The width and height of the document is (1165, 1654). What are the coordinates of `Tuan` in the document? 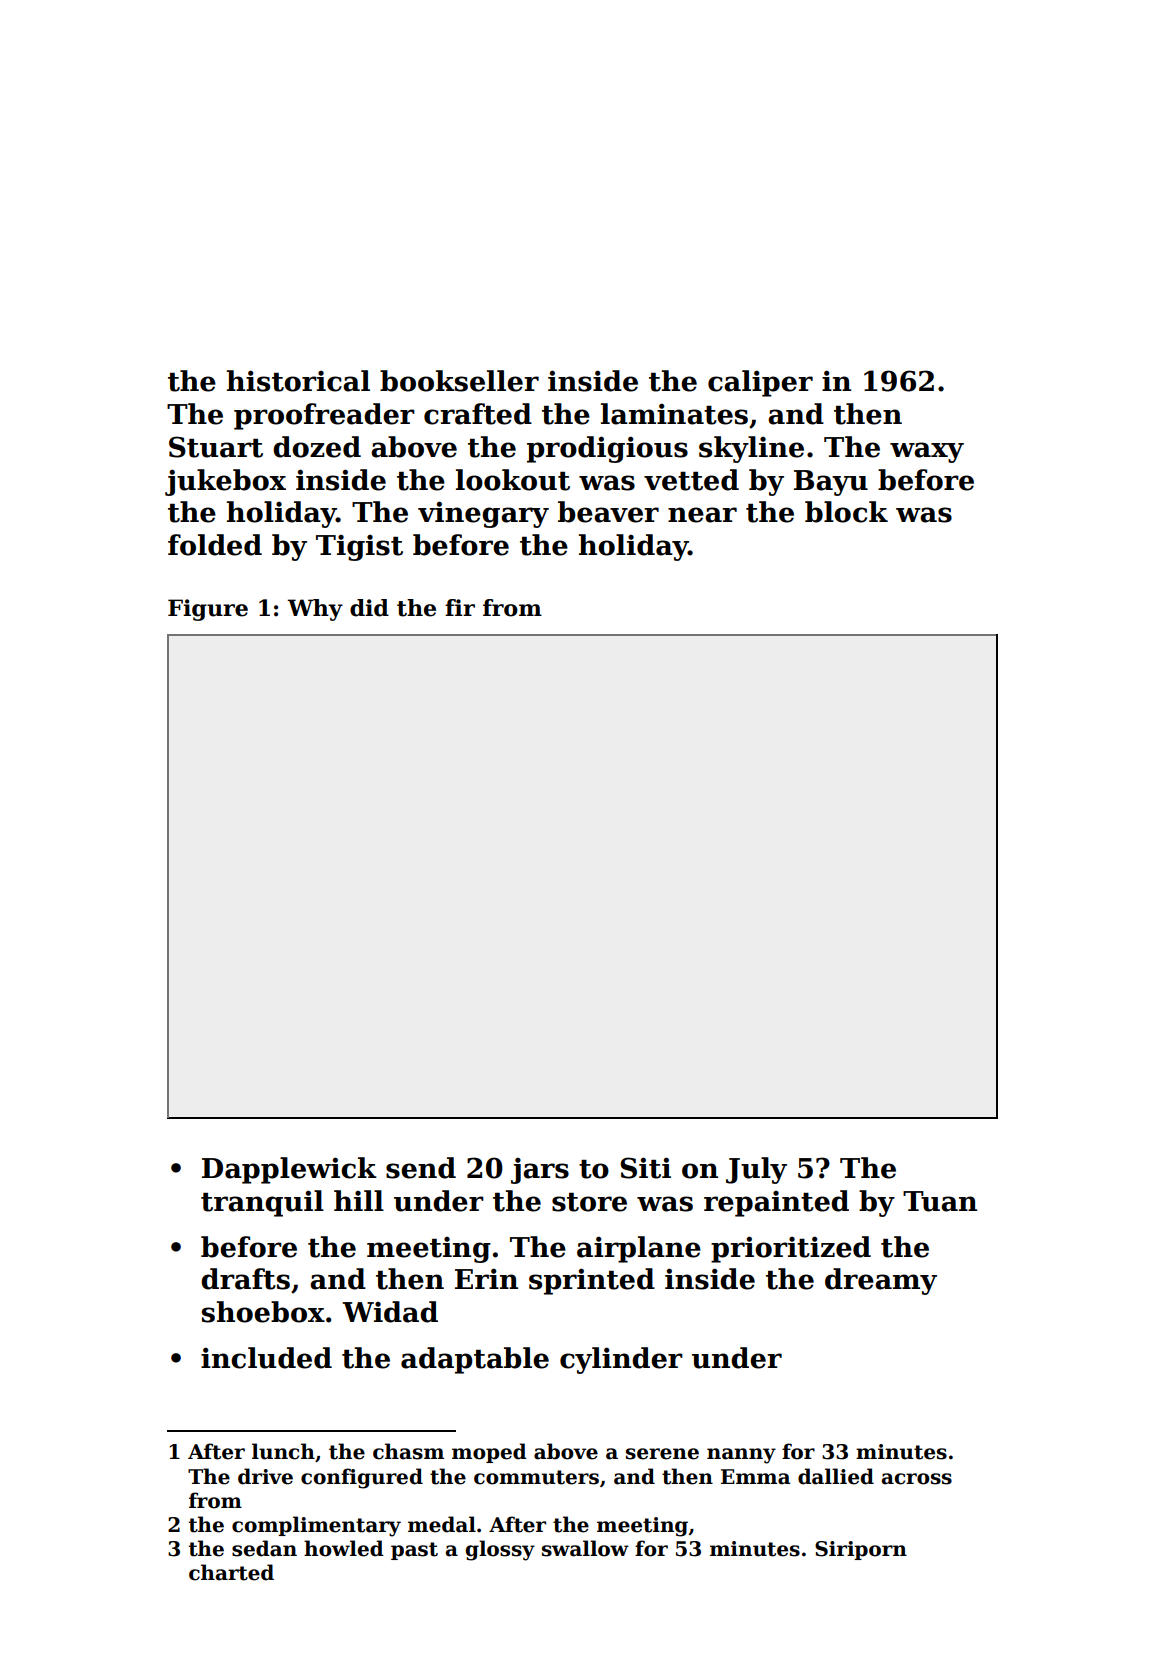 It's located at (940, 1201).
